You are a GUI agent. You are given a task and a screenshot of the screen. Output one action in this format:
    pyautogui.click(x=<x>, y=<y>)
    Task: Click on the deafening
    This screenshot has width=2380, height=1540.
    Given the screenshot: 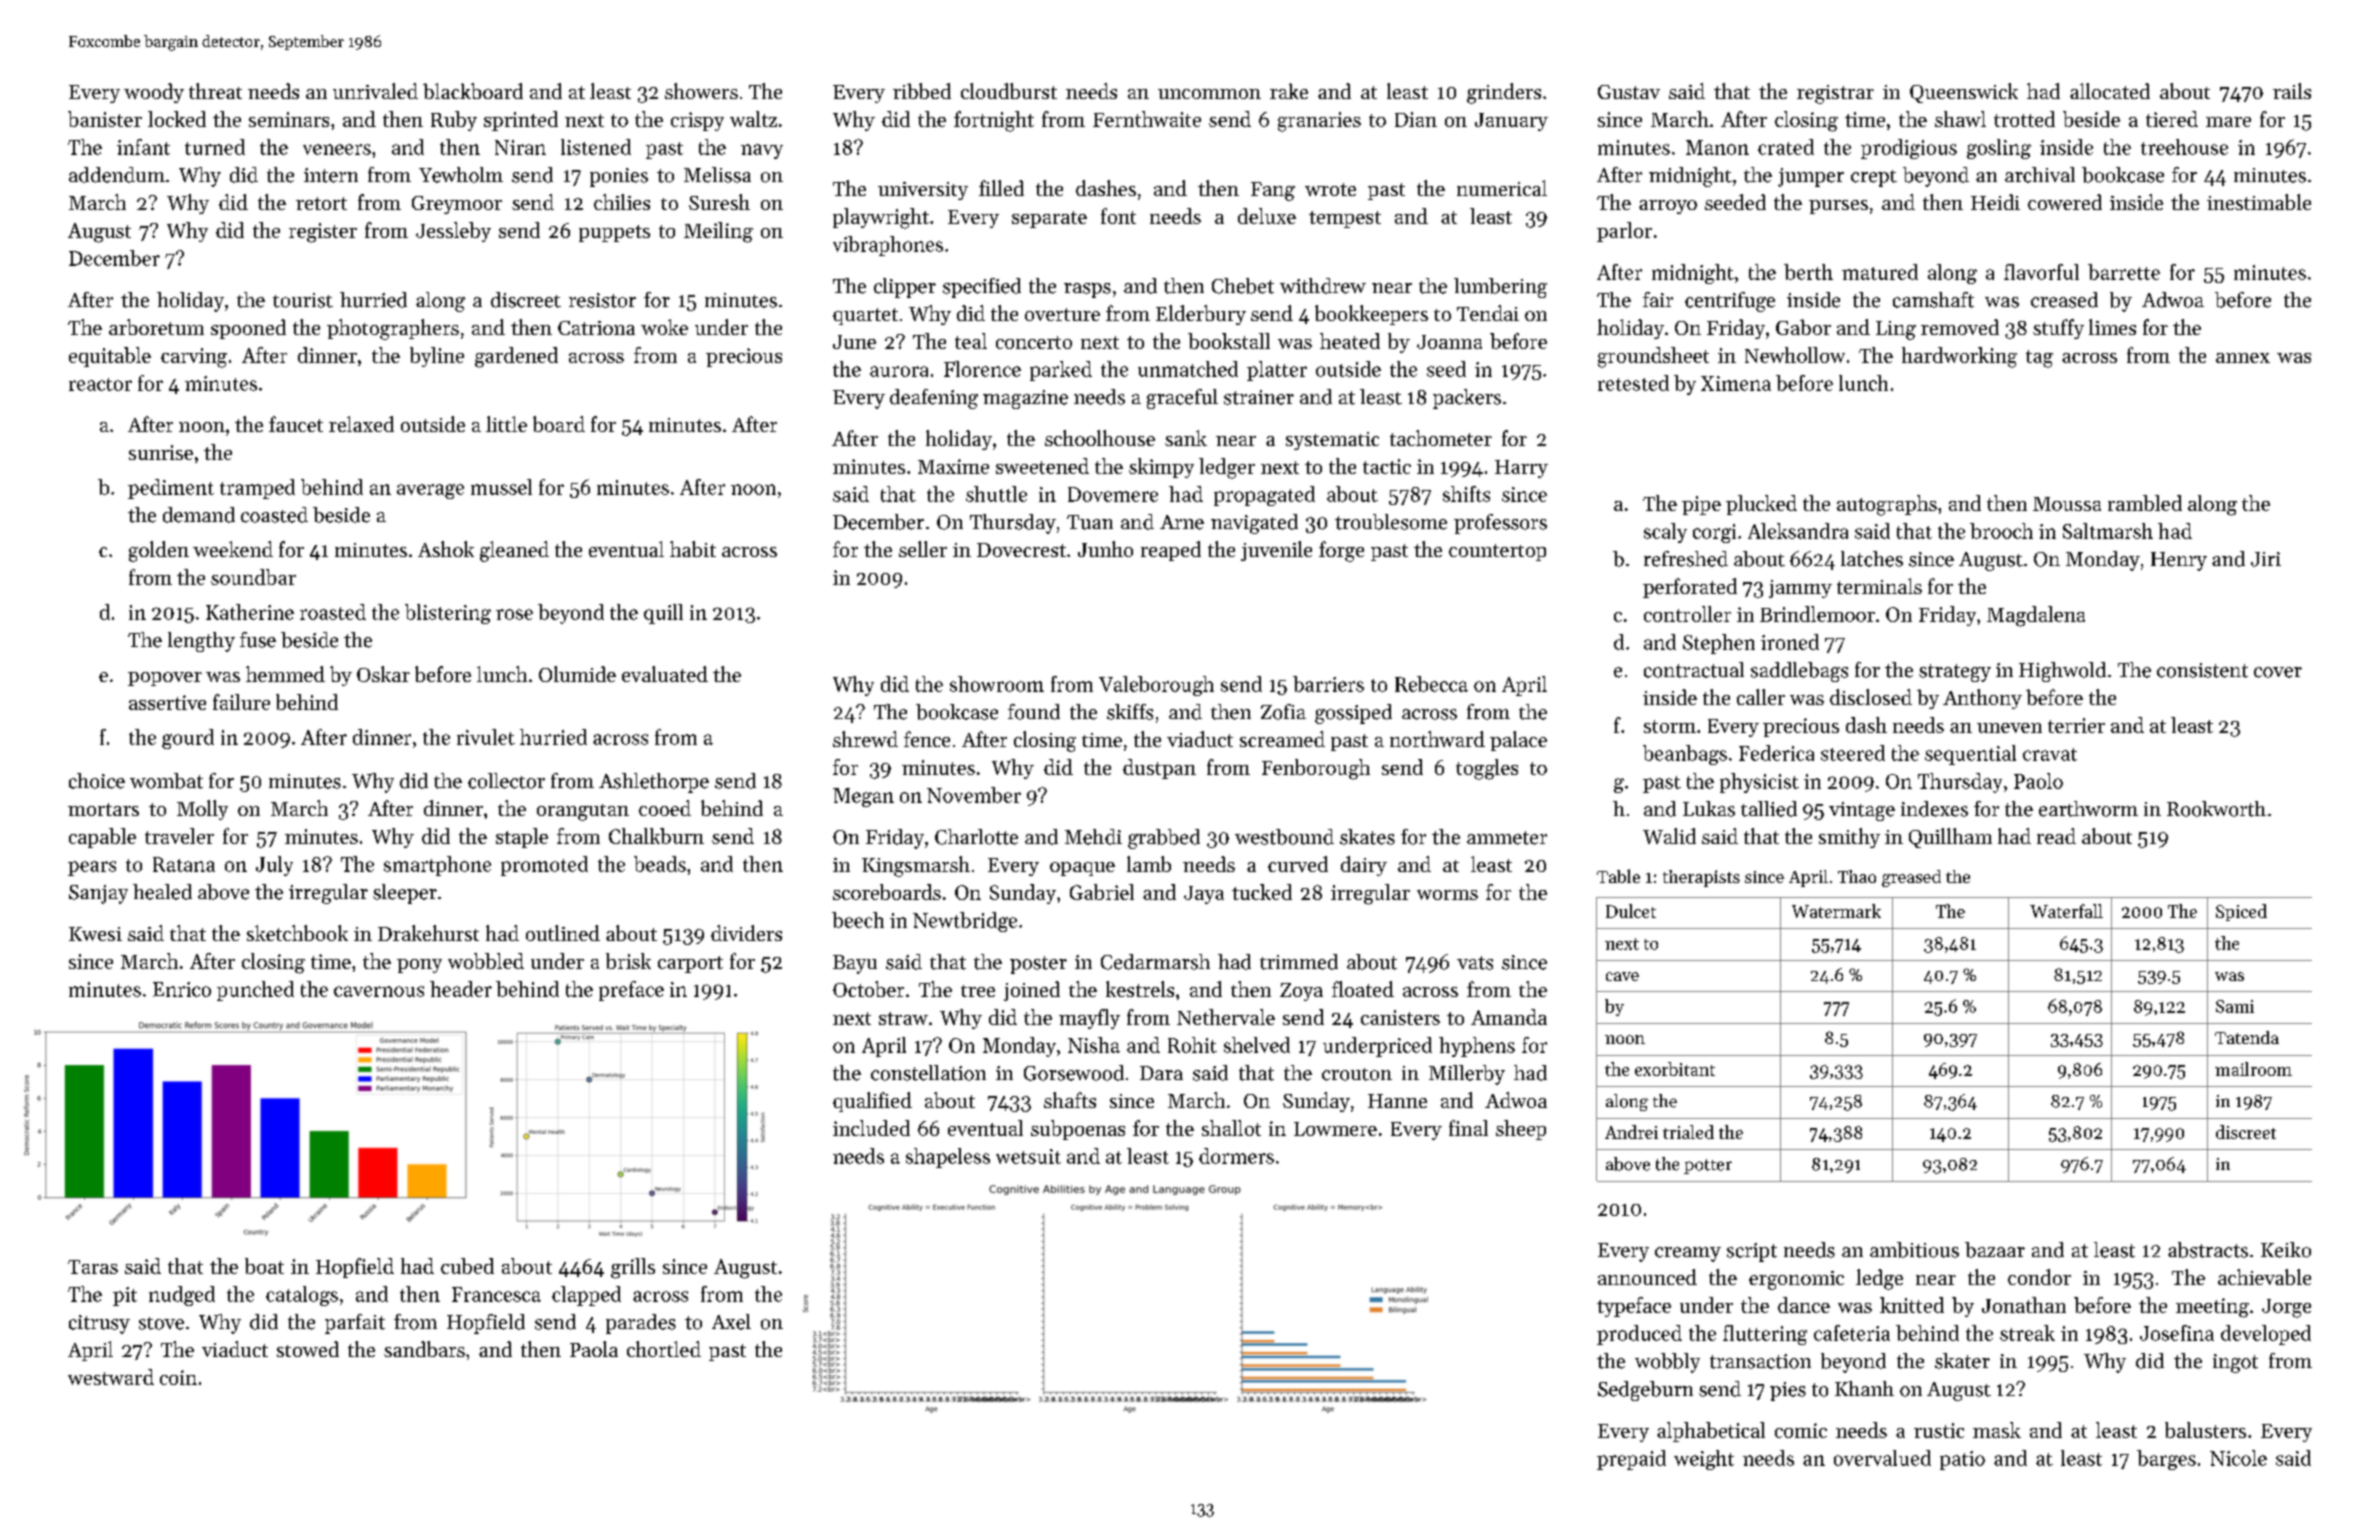 What is the action you would take?
    pyautogui.click(x=934, y=399)
